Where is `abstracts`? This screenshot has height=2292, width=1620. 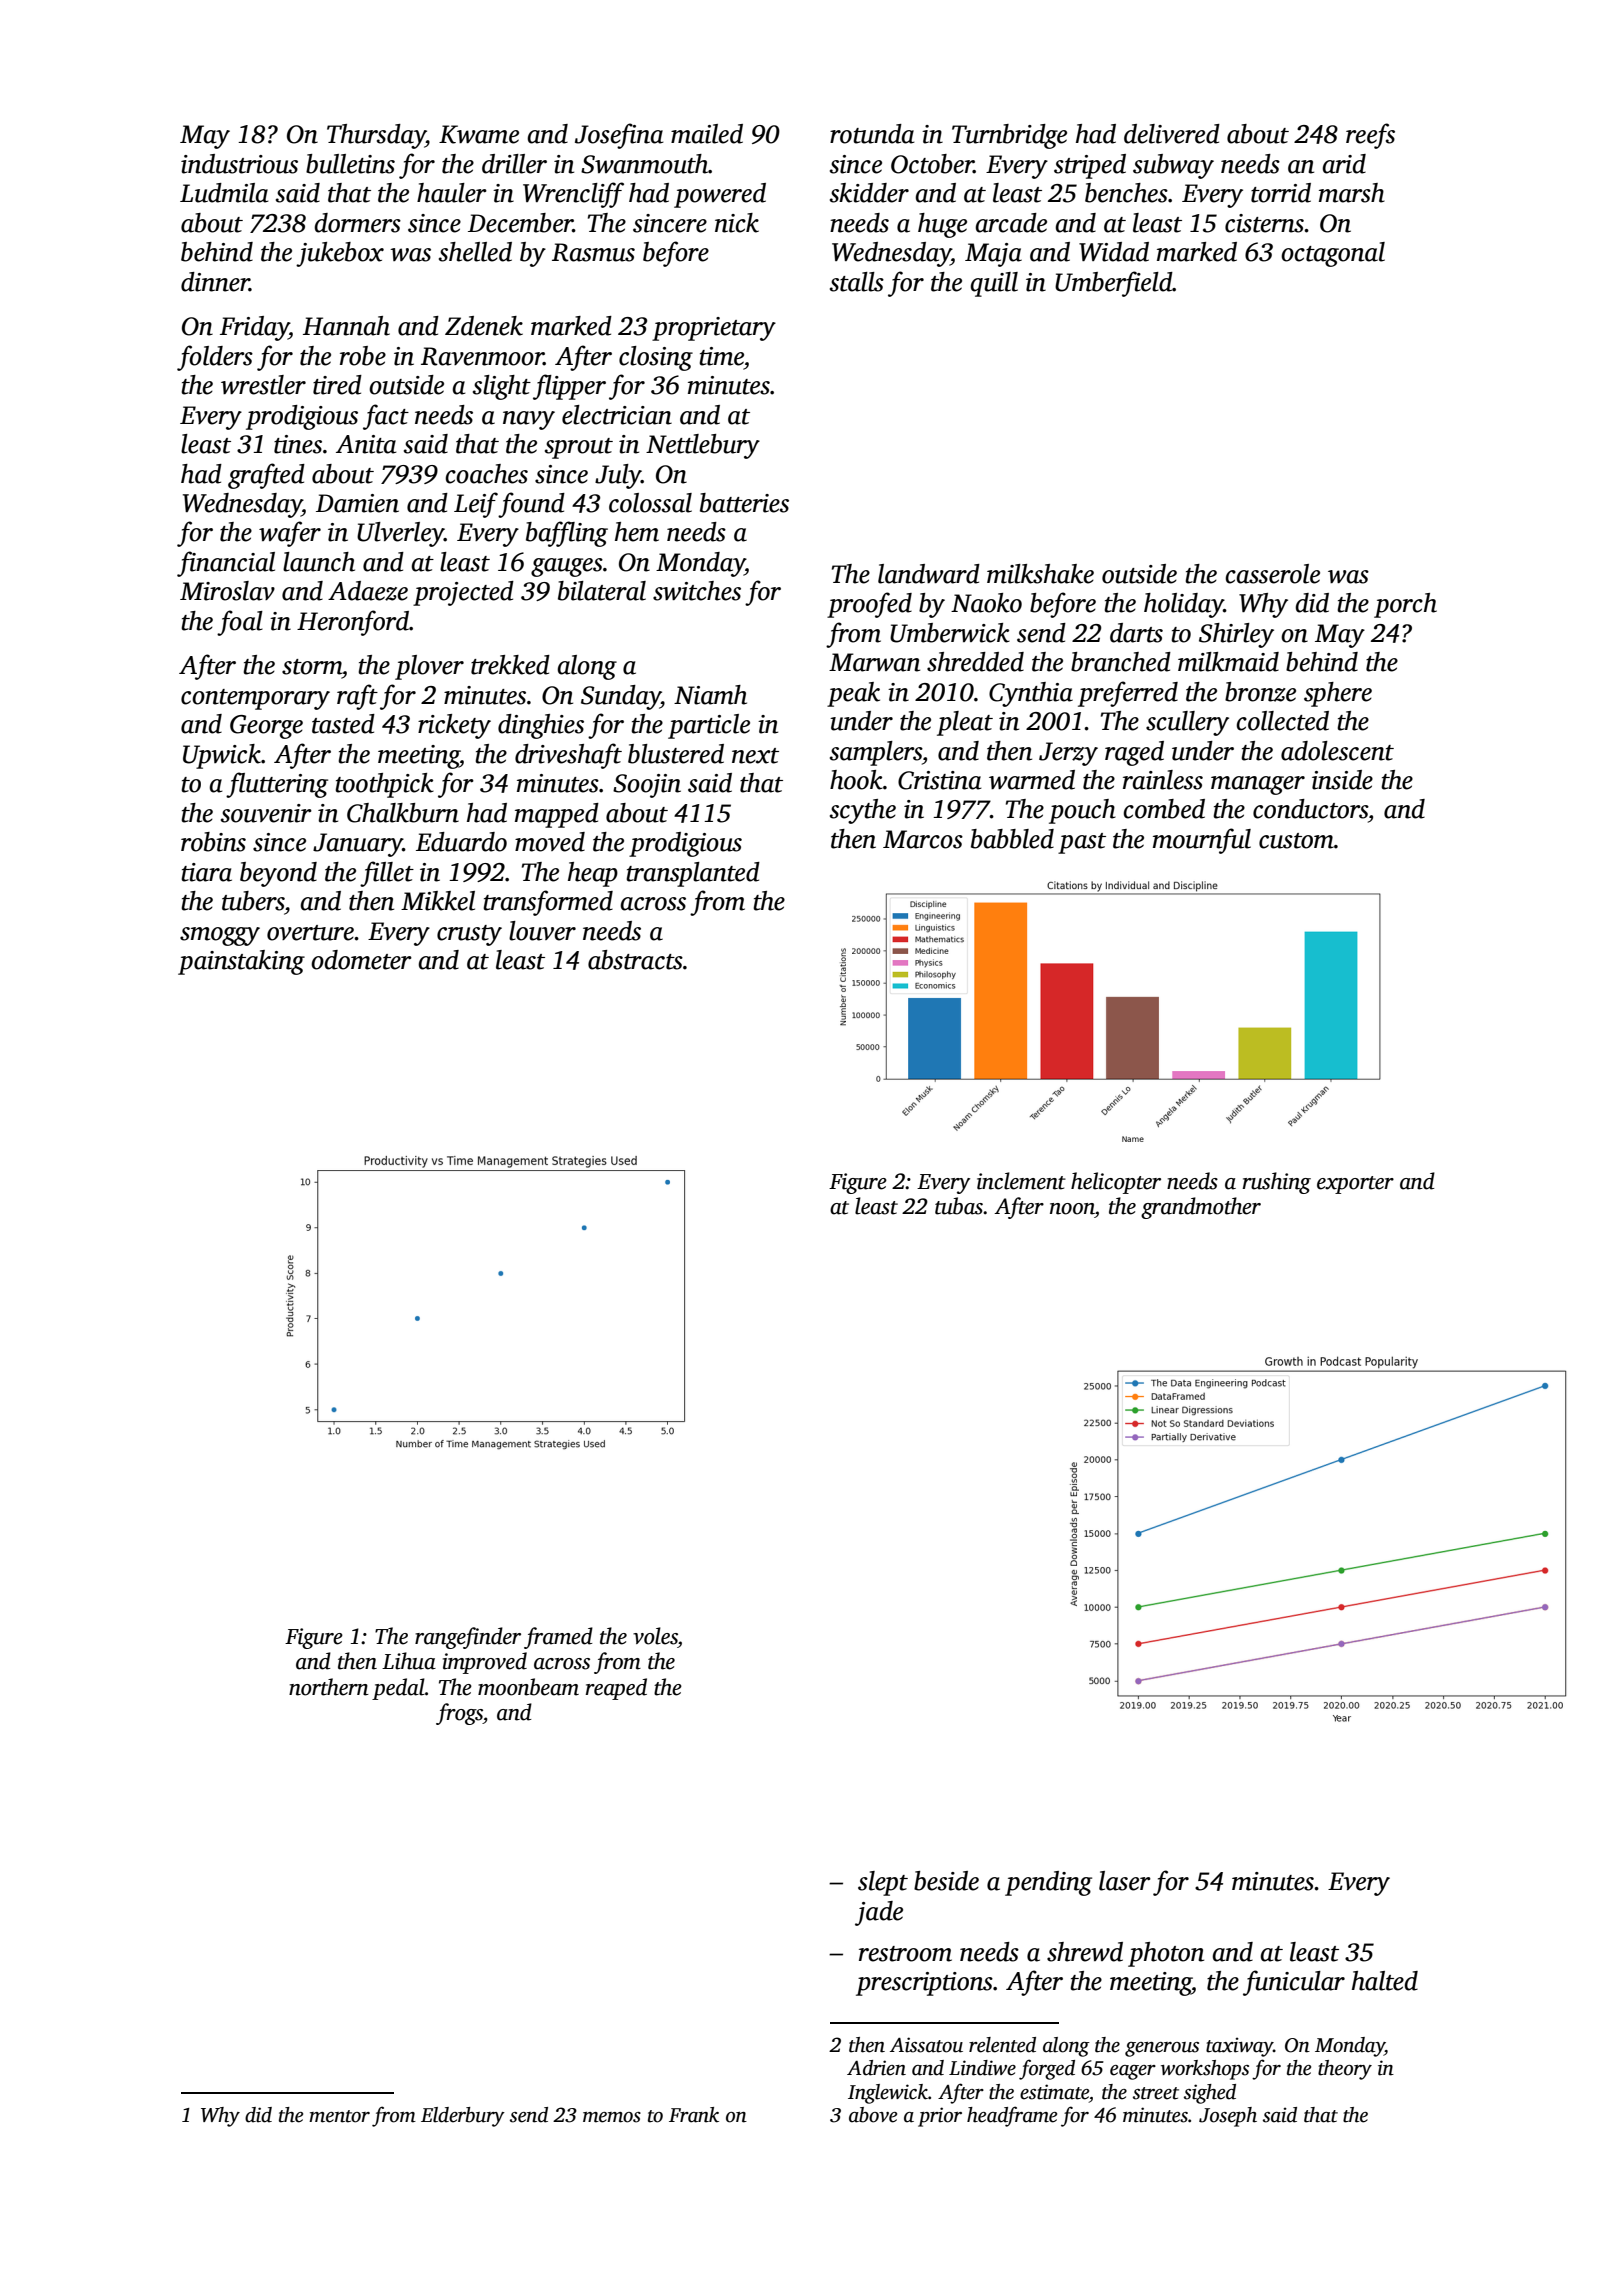 abstracts is located at coordinates (635, 960).
